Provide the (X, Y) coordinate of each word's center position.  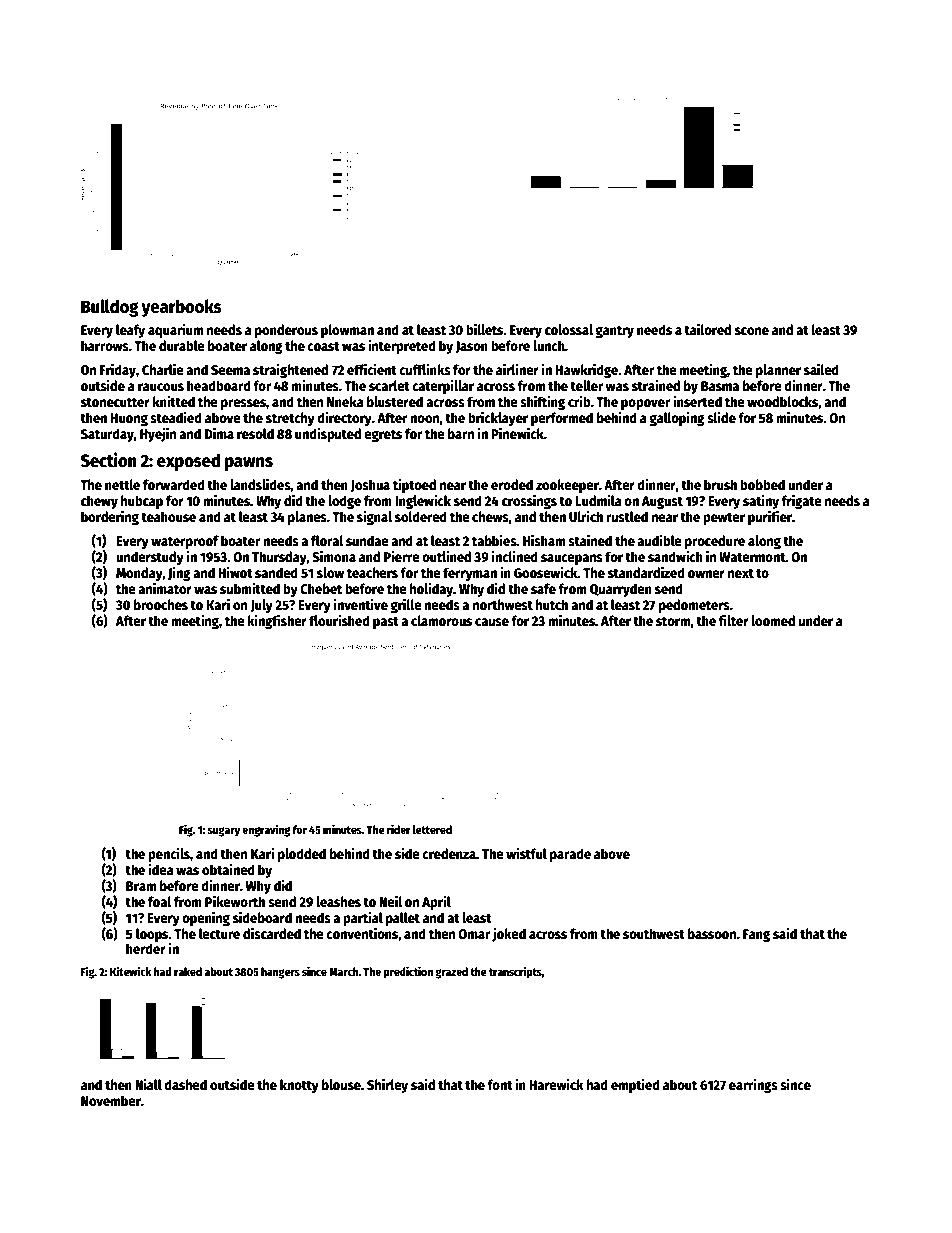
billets (485, 329)
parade (570, 855)
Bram (141, 886)
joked (509, 934)
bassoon (712, 933)
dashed (185, 1084)
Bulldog (110, 308)
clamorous (441, 620)
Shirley (387, 1085)
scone (752, 331)
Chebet (321, 588)
